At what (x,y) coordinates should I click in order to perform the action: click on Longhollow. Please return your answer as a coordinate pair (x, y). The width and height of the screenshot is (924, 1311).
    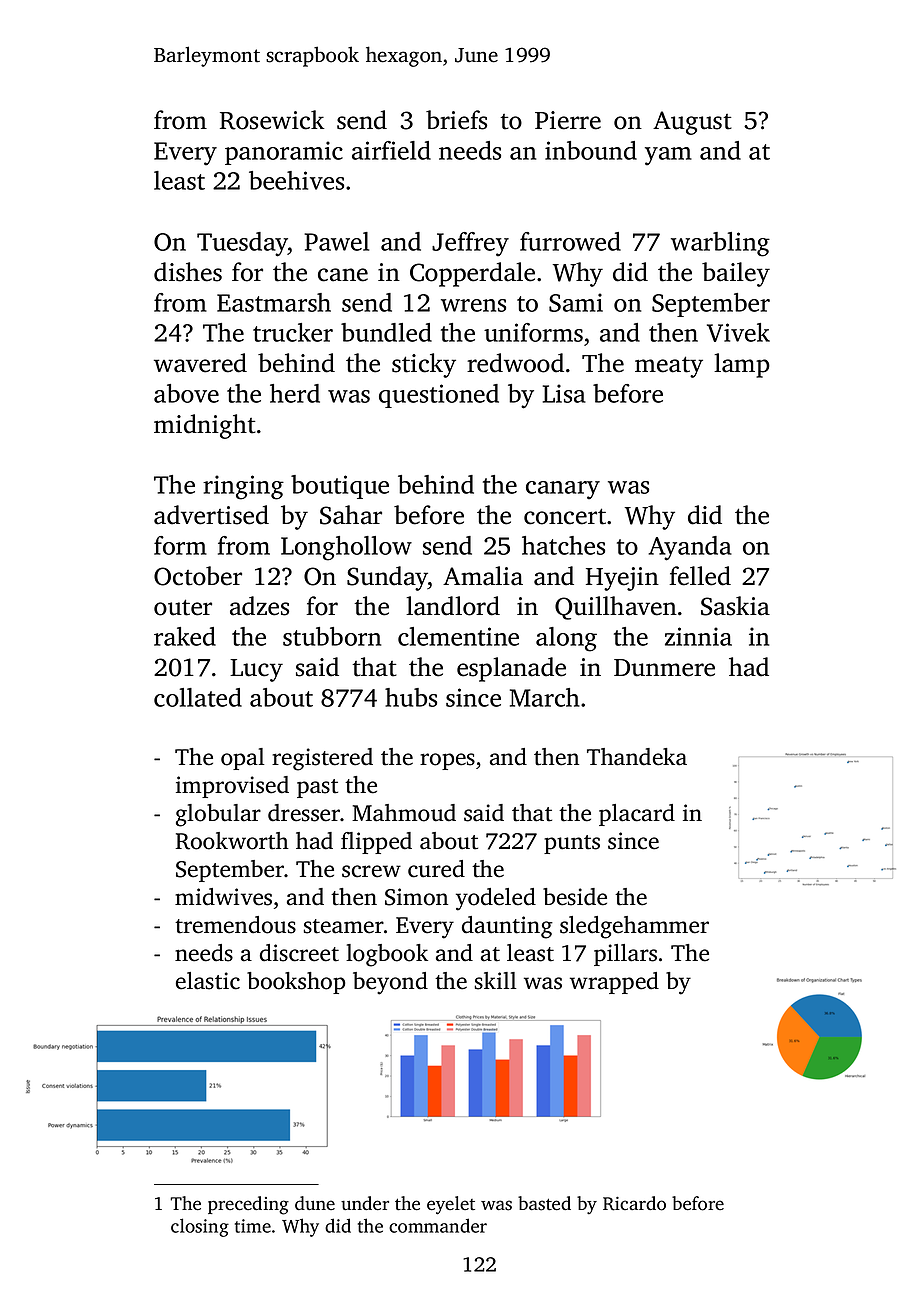
    Looking at the image, I should click on (346, 548).
